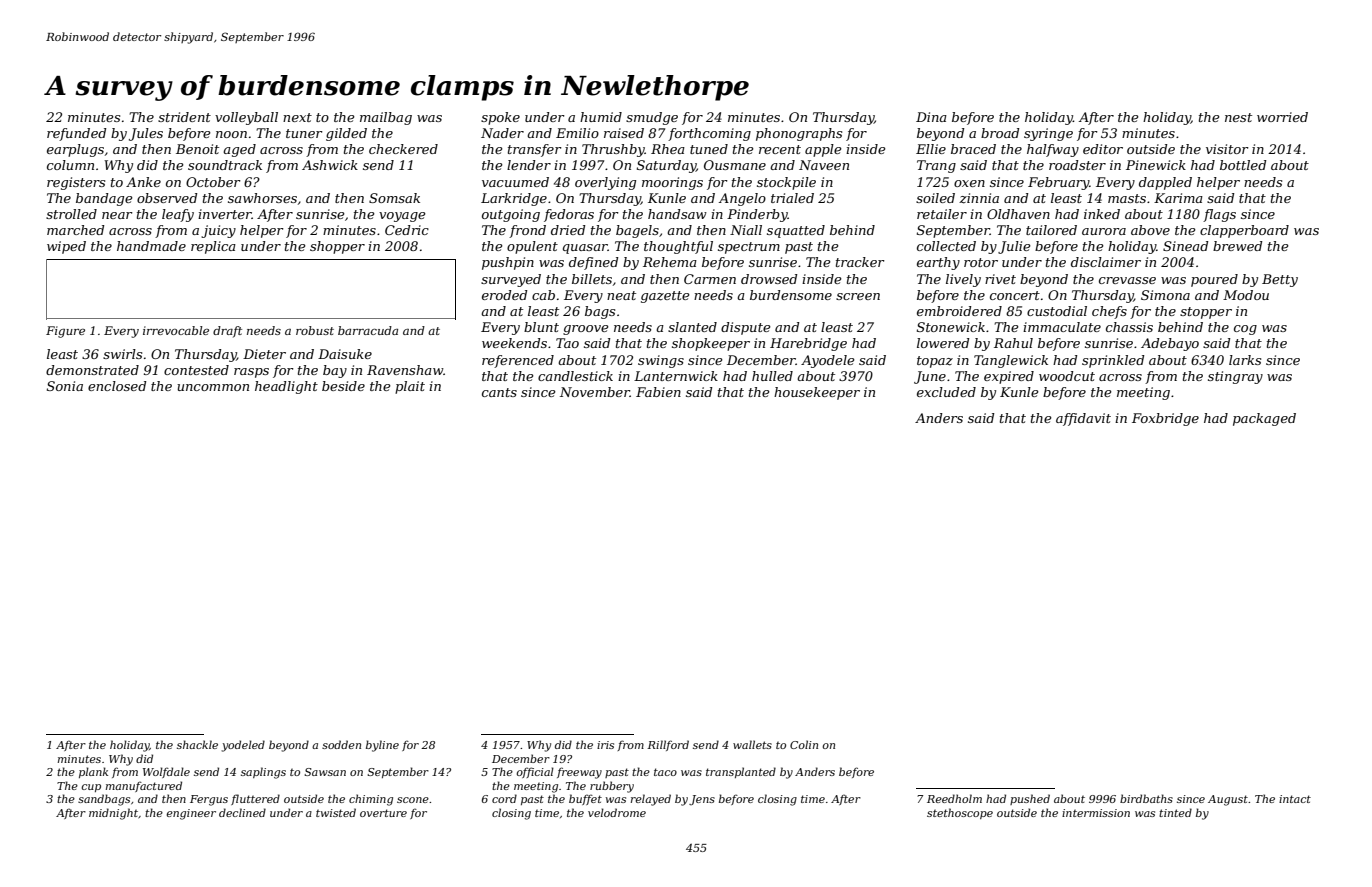 The image size is (1372, 887). I want to click on poured, so click(1214, 280).
